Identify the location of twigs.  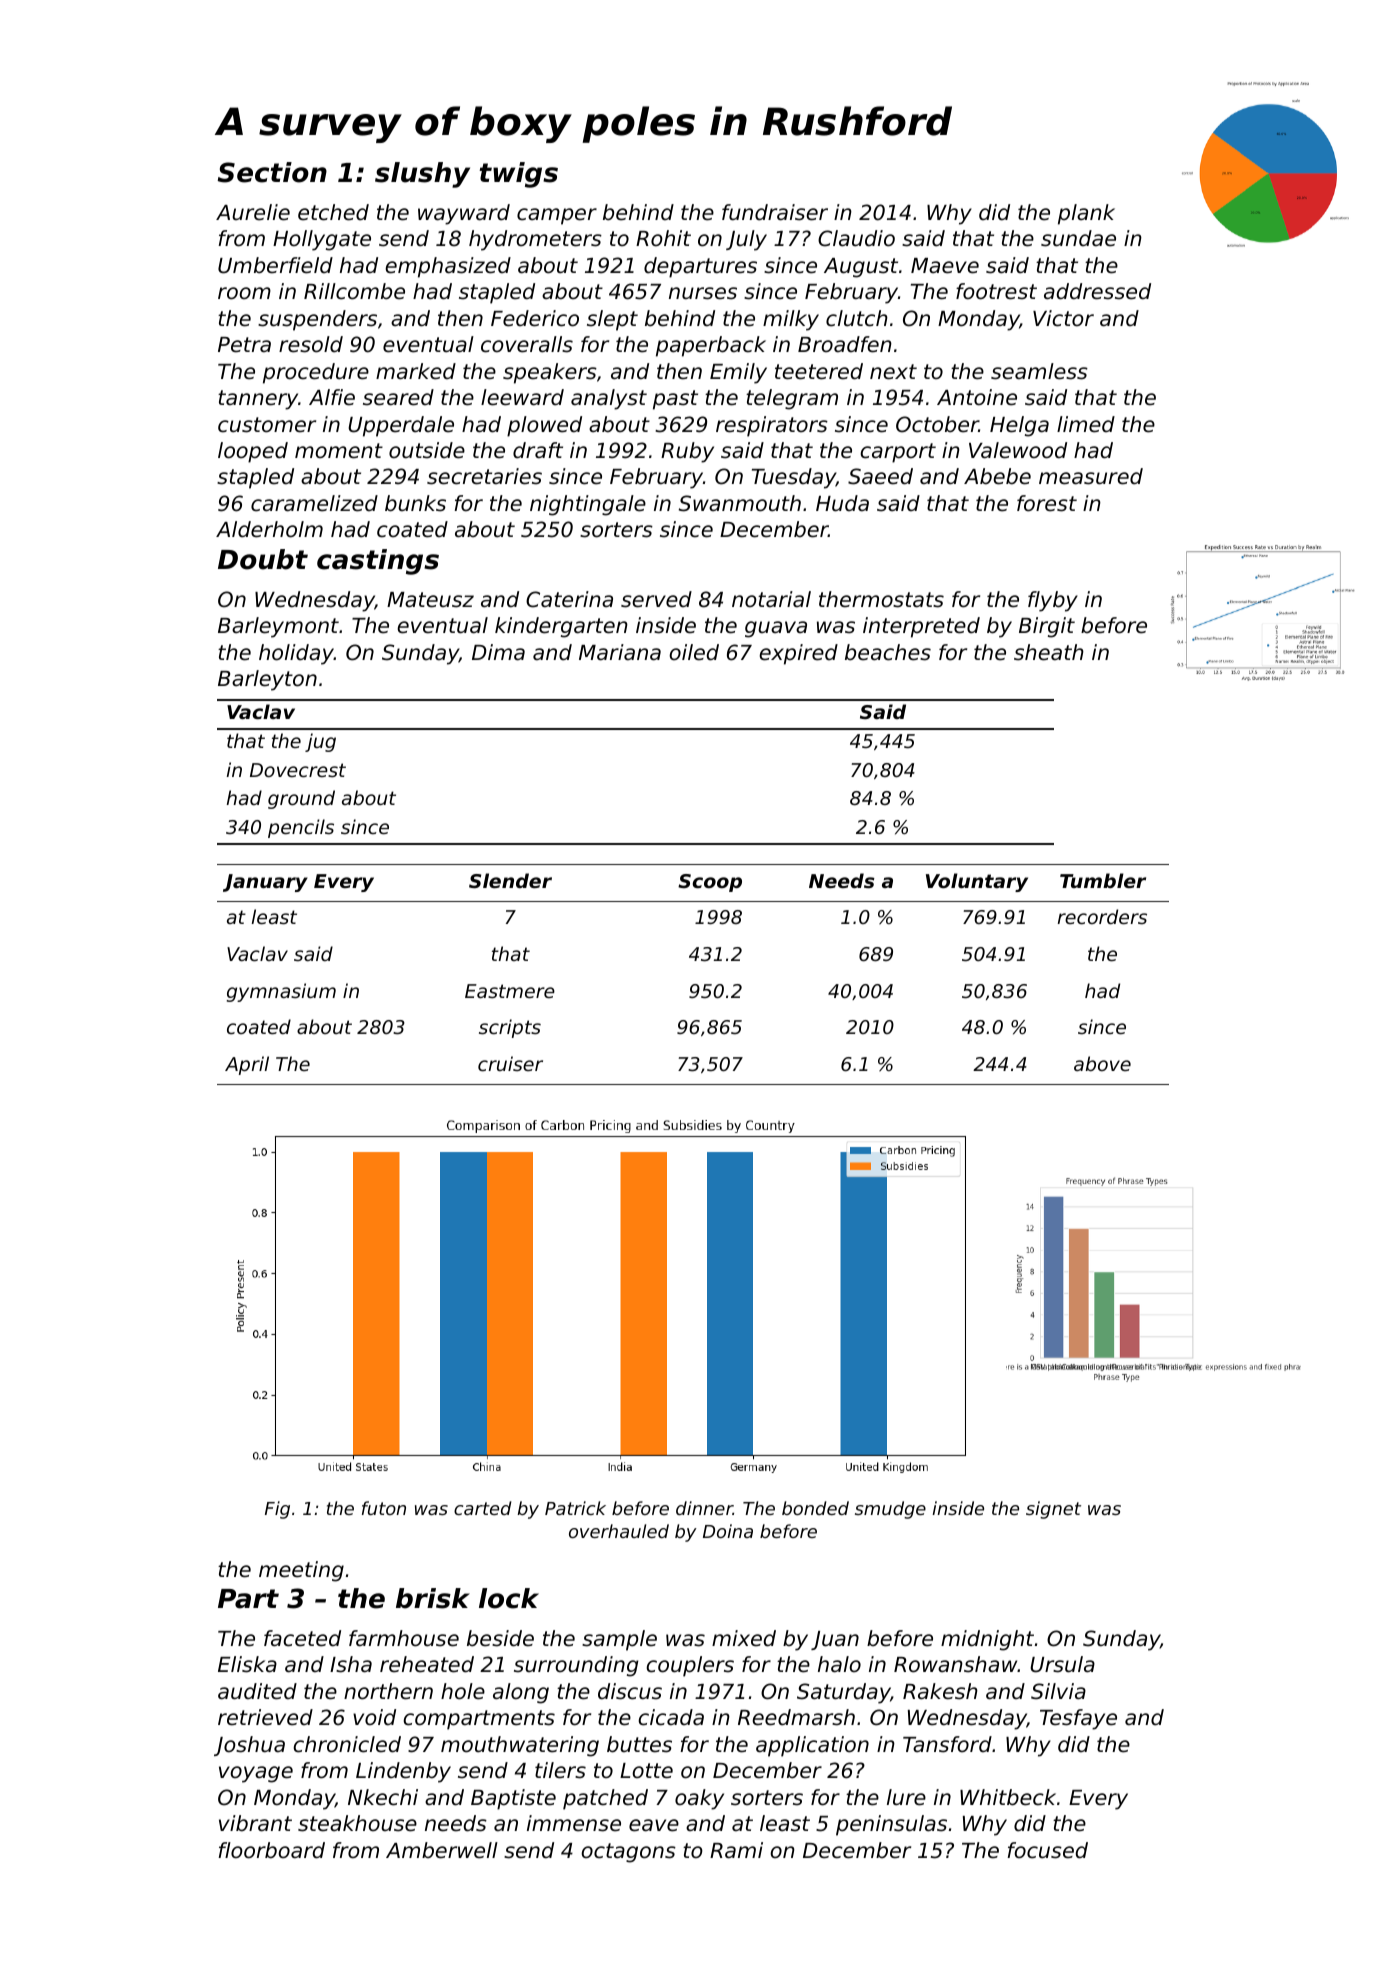
(518, 175).
